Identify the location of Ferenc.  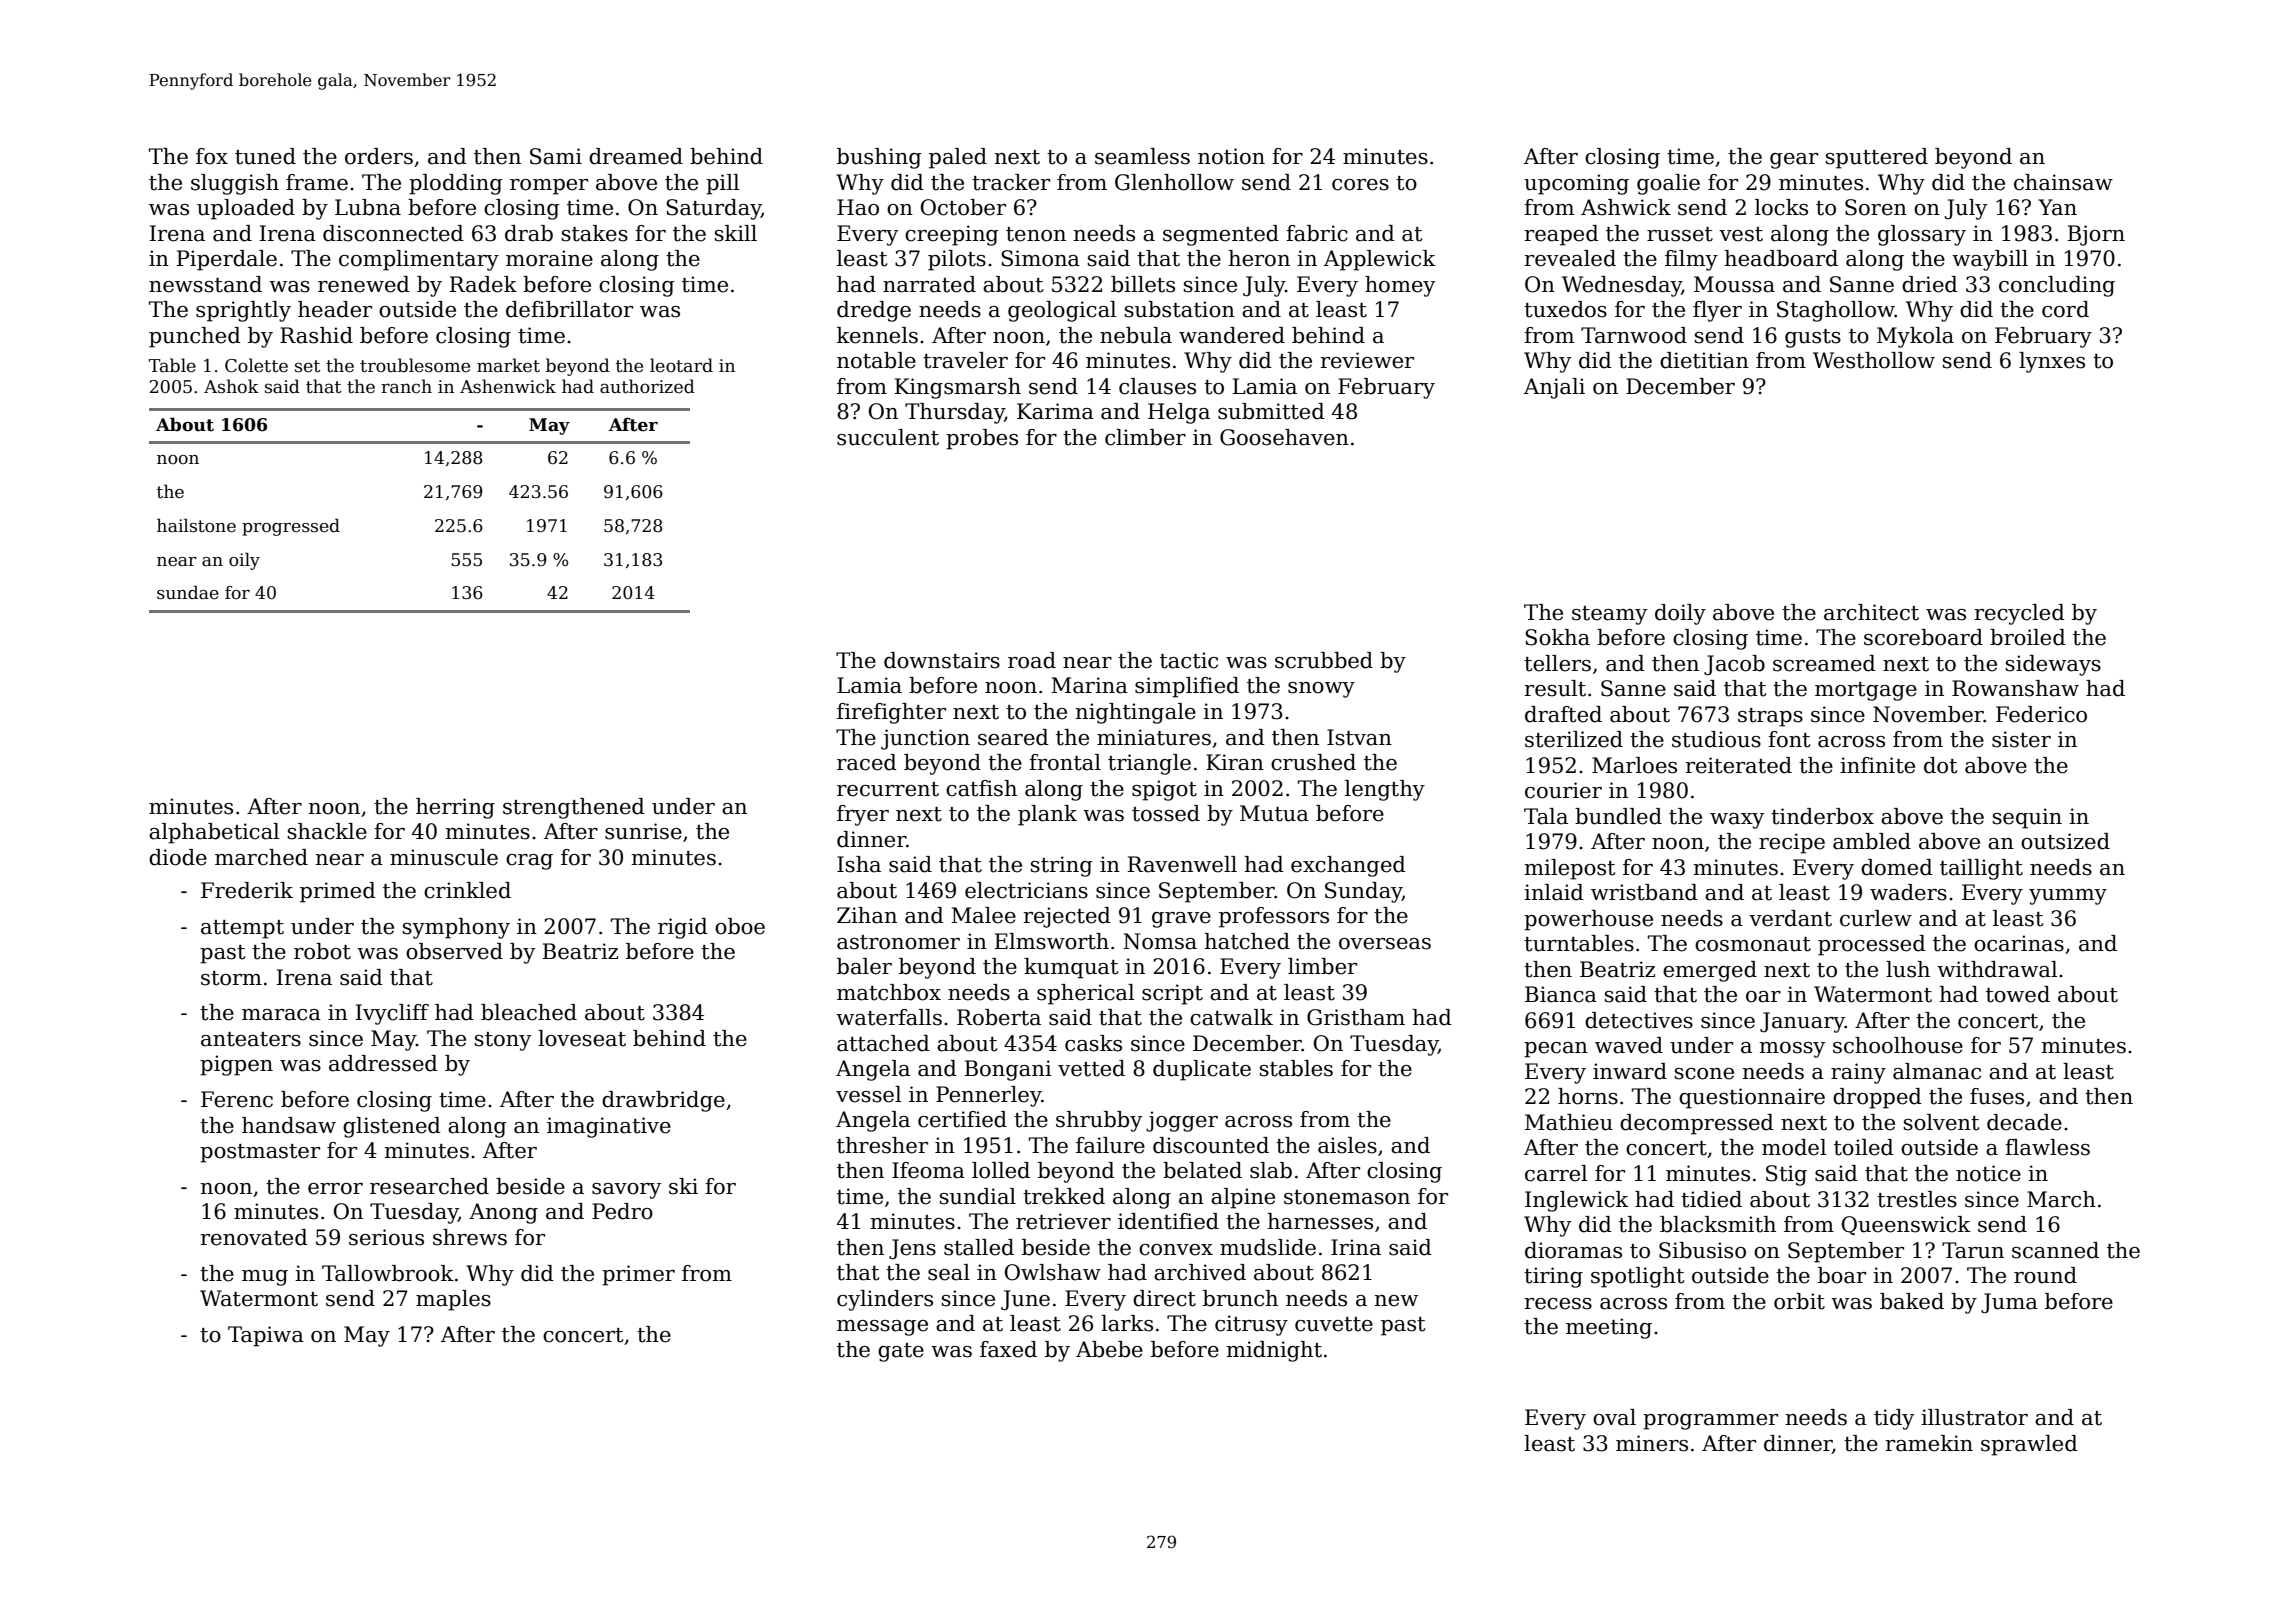
(237, 1099).
